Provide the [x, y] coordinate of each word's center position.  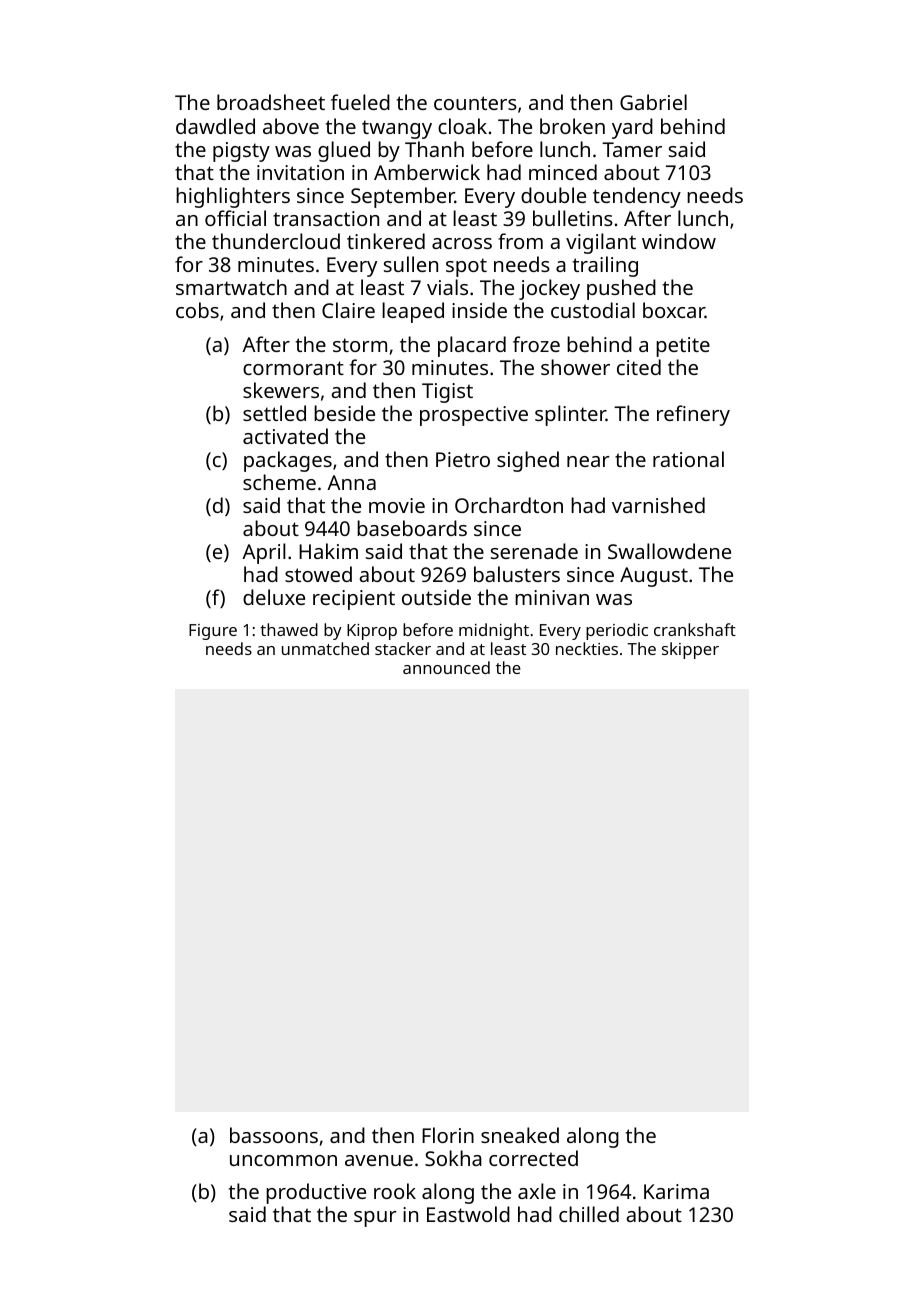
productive [316, 1193]
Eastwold [468, 1214]
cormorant [293, 368]
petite [683, 347]
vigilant [601, 243]
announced [446, 667]
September [403, 197]
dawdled [215, 126]
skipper [690, 650]
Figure [213, 632]
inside [479, 310]
